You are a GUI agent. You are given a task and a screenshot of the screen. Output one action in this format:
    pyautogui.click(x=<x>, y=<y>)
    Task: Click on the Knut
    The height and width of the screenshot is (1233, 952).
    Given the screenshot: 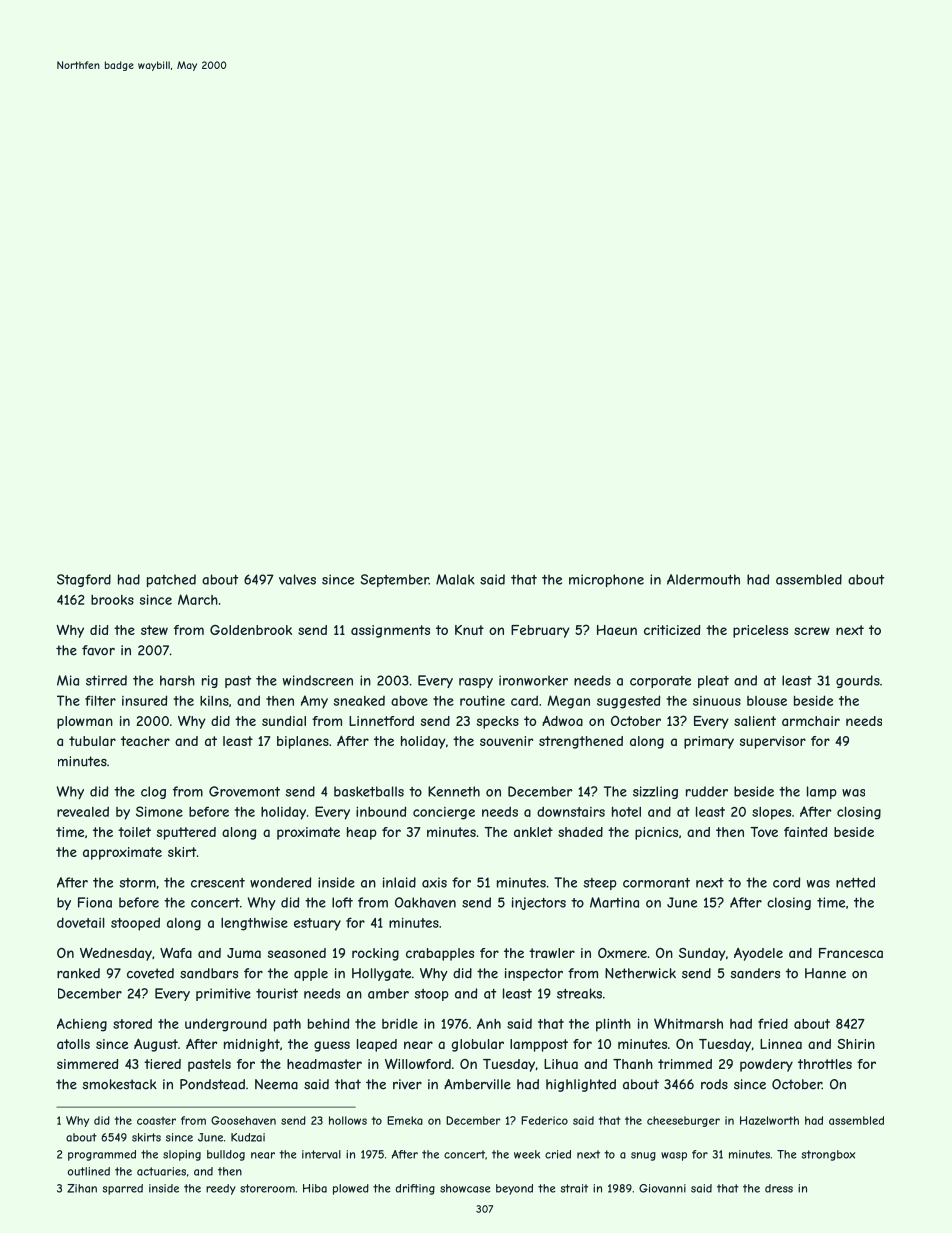 What is the action you would take?
    pyautogui.click(x=469, y=630)
